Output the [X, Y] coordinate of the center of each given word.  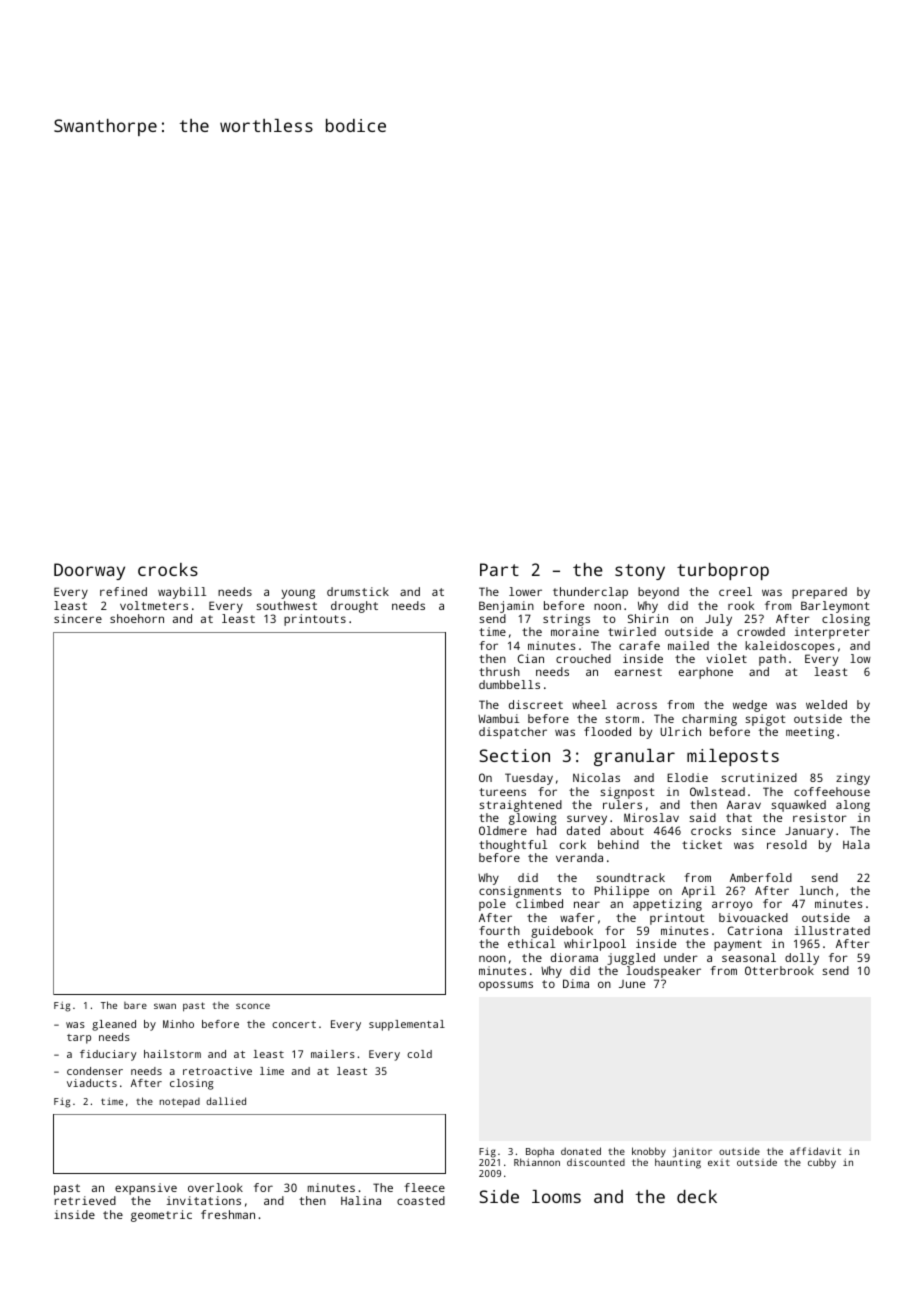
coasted [421, 1200]
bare [135, 1005]
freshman [228, 1214]
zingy [853, 779]
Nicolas [596, 777]
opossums [506, 986]
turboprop [723, 571]
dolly [802, 959]
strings [566, 620]
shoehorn [137, 618]
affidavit [815, 1151]
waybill [182, 593]
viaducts [92, 1083]
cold [419, 1054]
